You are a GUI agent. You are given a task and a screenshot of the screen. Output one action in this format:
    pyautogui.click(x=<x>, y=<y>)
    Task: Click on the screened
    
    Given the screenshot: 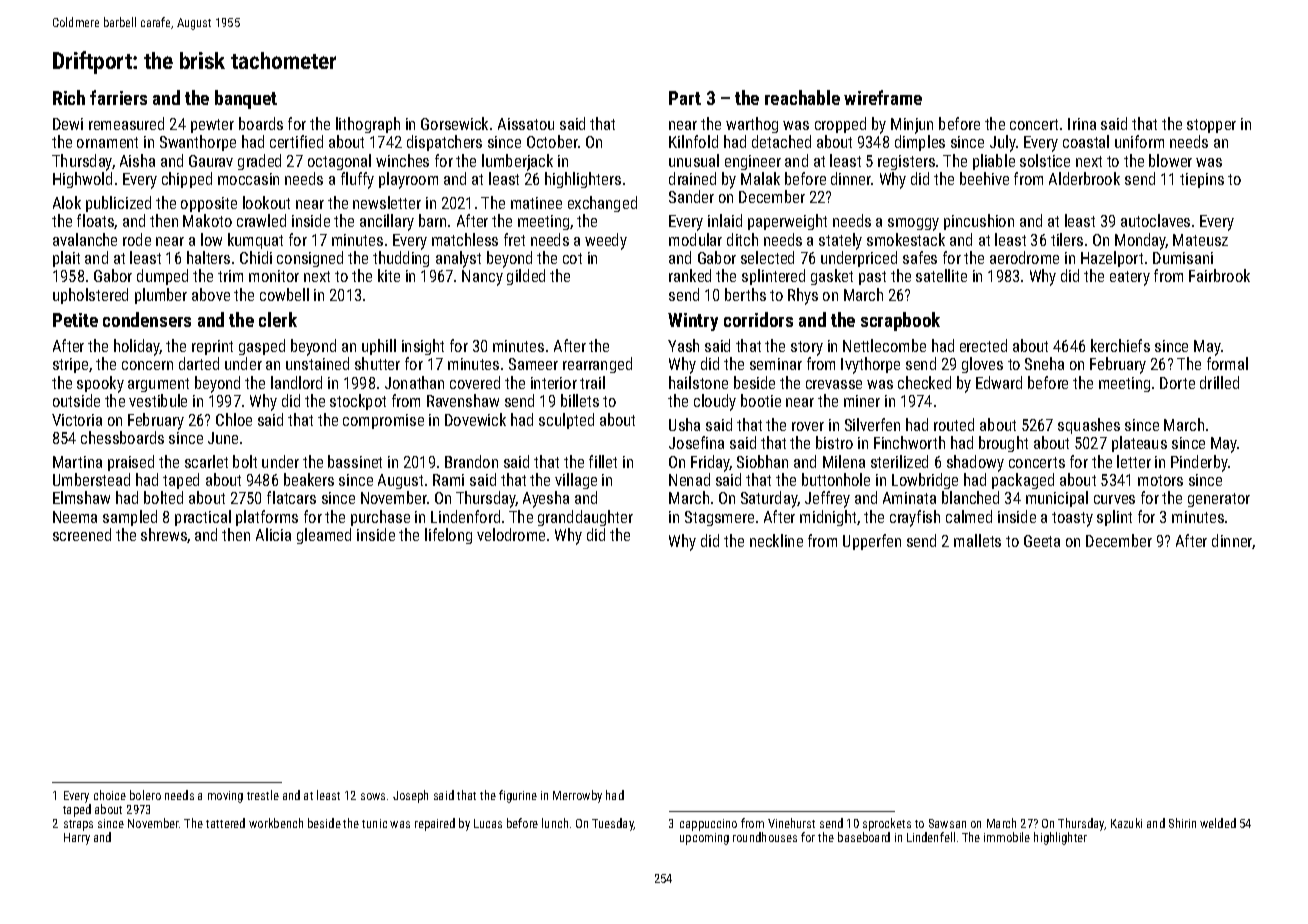 What is the action you would take?
    pyautogui.click(x=82, y=534)
